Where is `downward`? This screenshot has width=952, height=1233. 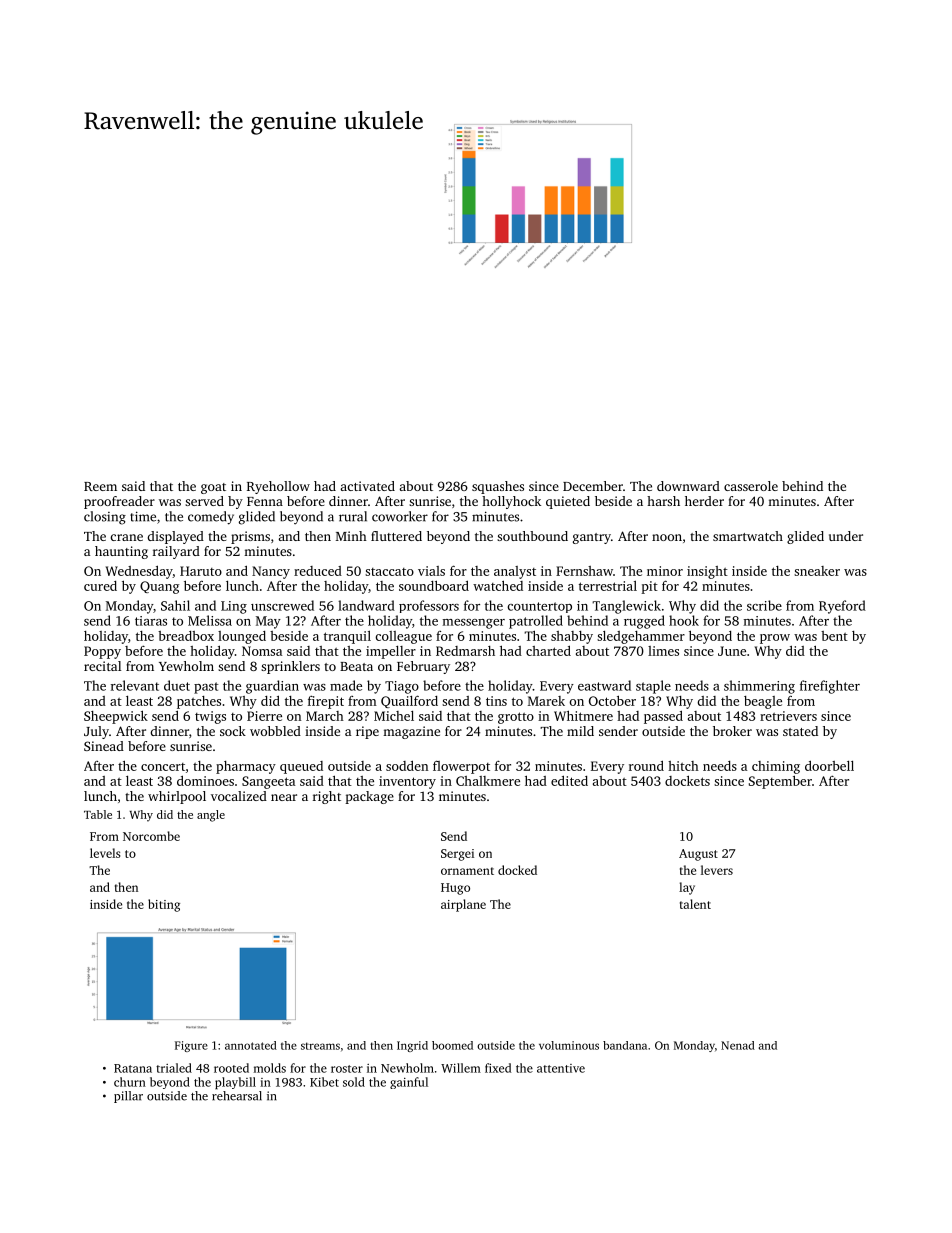 downward is located at coordinates (688, 486).
